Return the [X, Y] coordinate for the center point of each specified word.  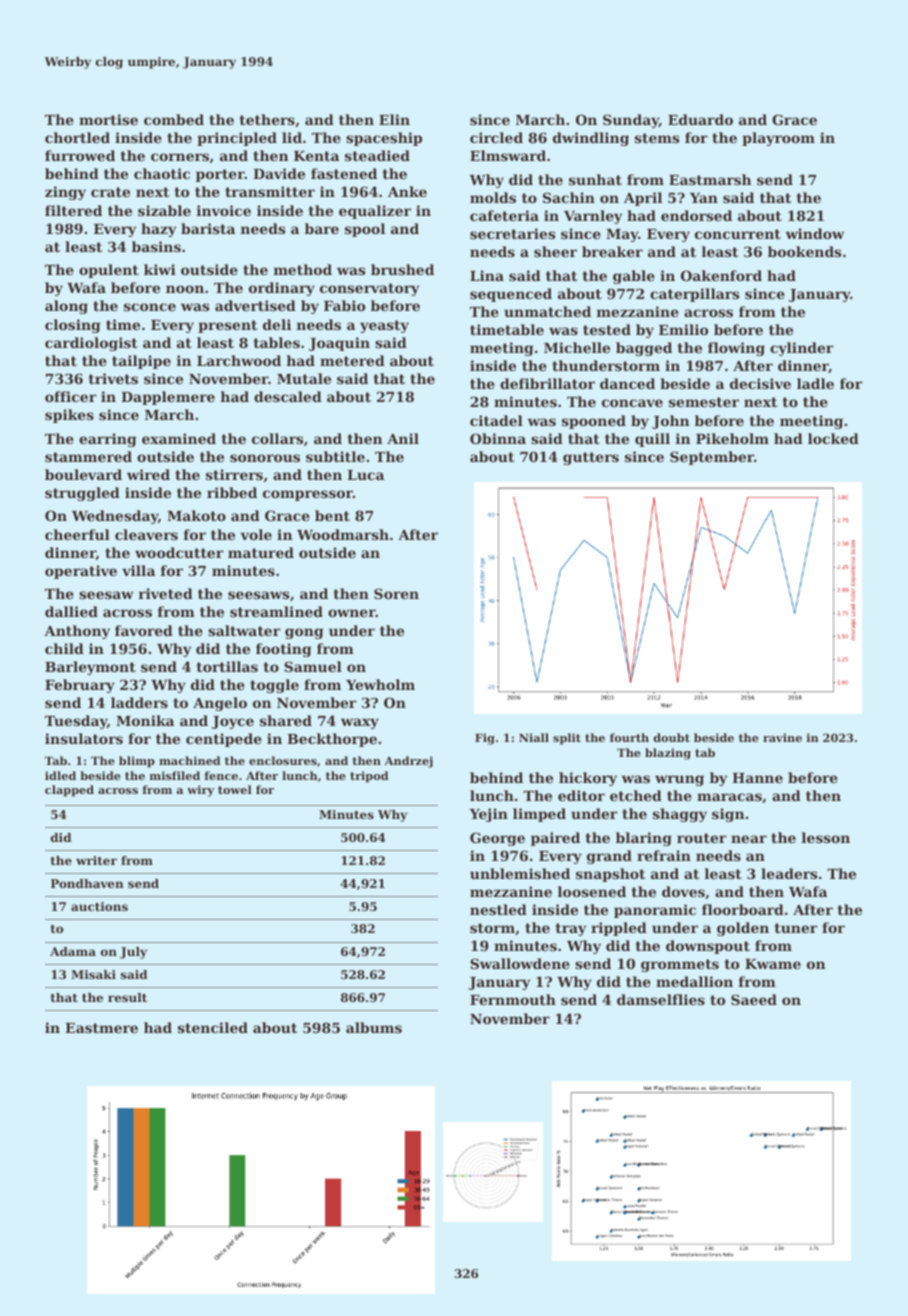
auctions [99, 906]
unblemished [520, 873]
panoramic [655, 911]
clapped [69, 791]
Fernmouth [513, 999]
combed [174, 119]
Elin [394, 119]
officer [70, 396]
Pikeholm [732, 438]
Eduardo [700, 119]
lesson [826, 837]
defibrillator [547, 383]
